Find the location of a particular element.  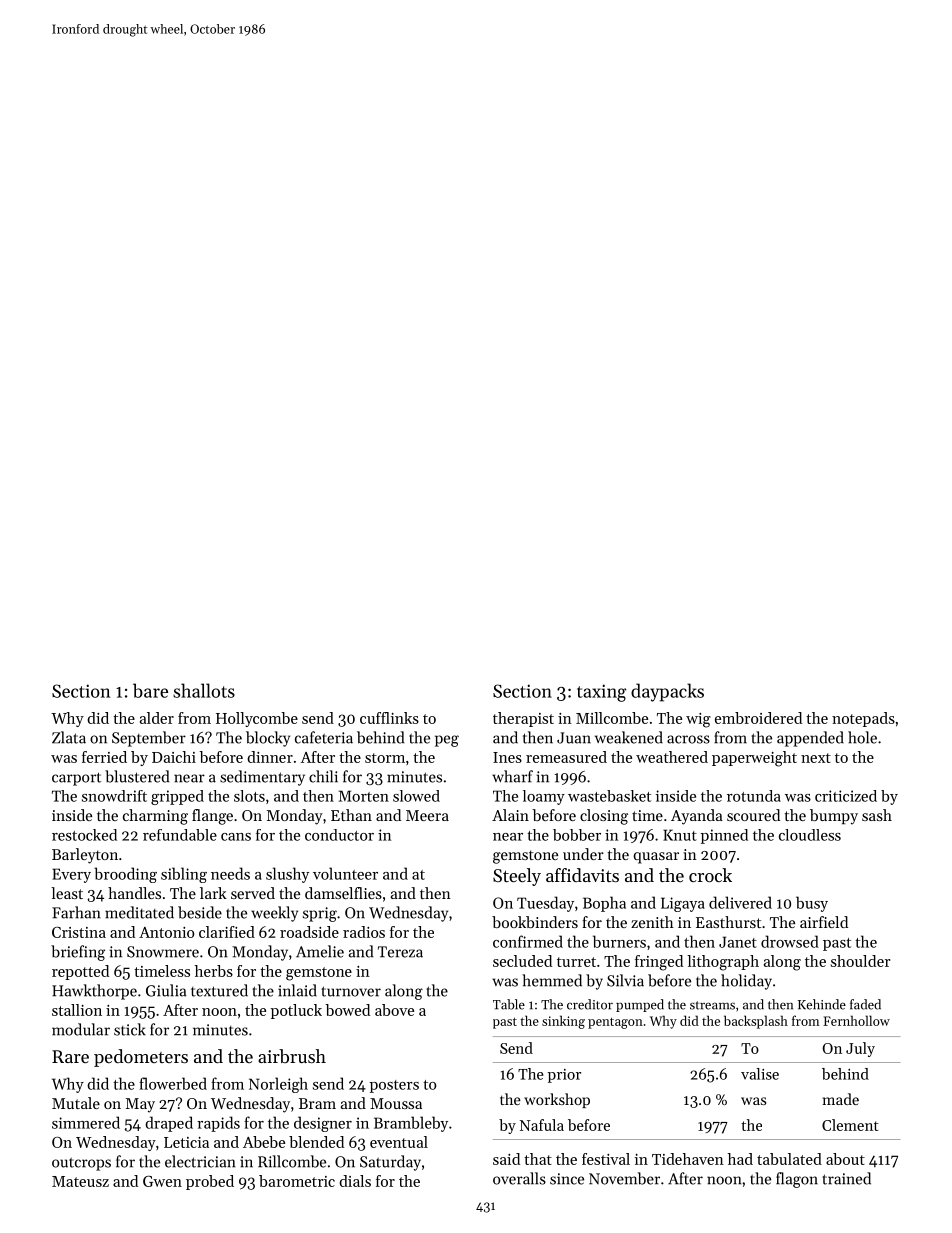

loamy is located at coordinates (544, 797).
